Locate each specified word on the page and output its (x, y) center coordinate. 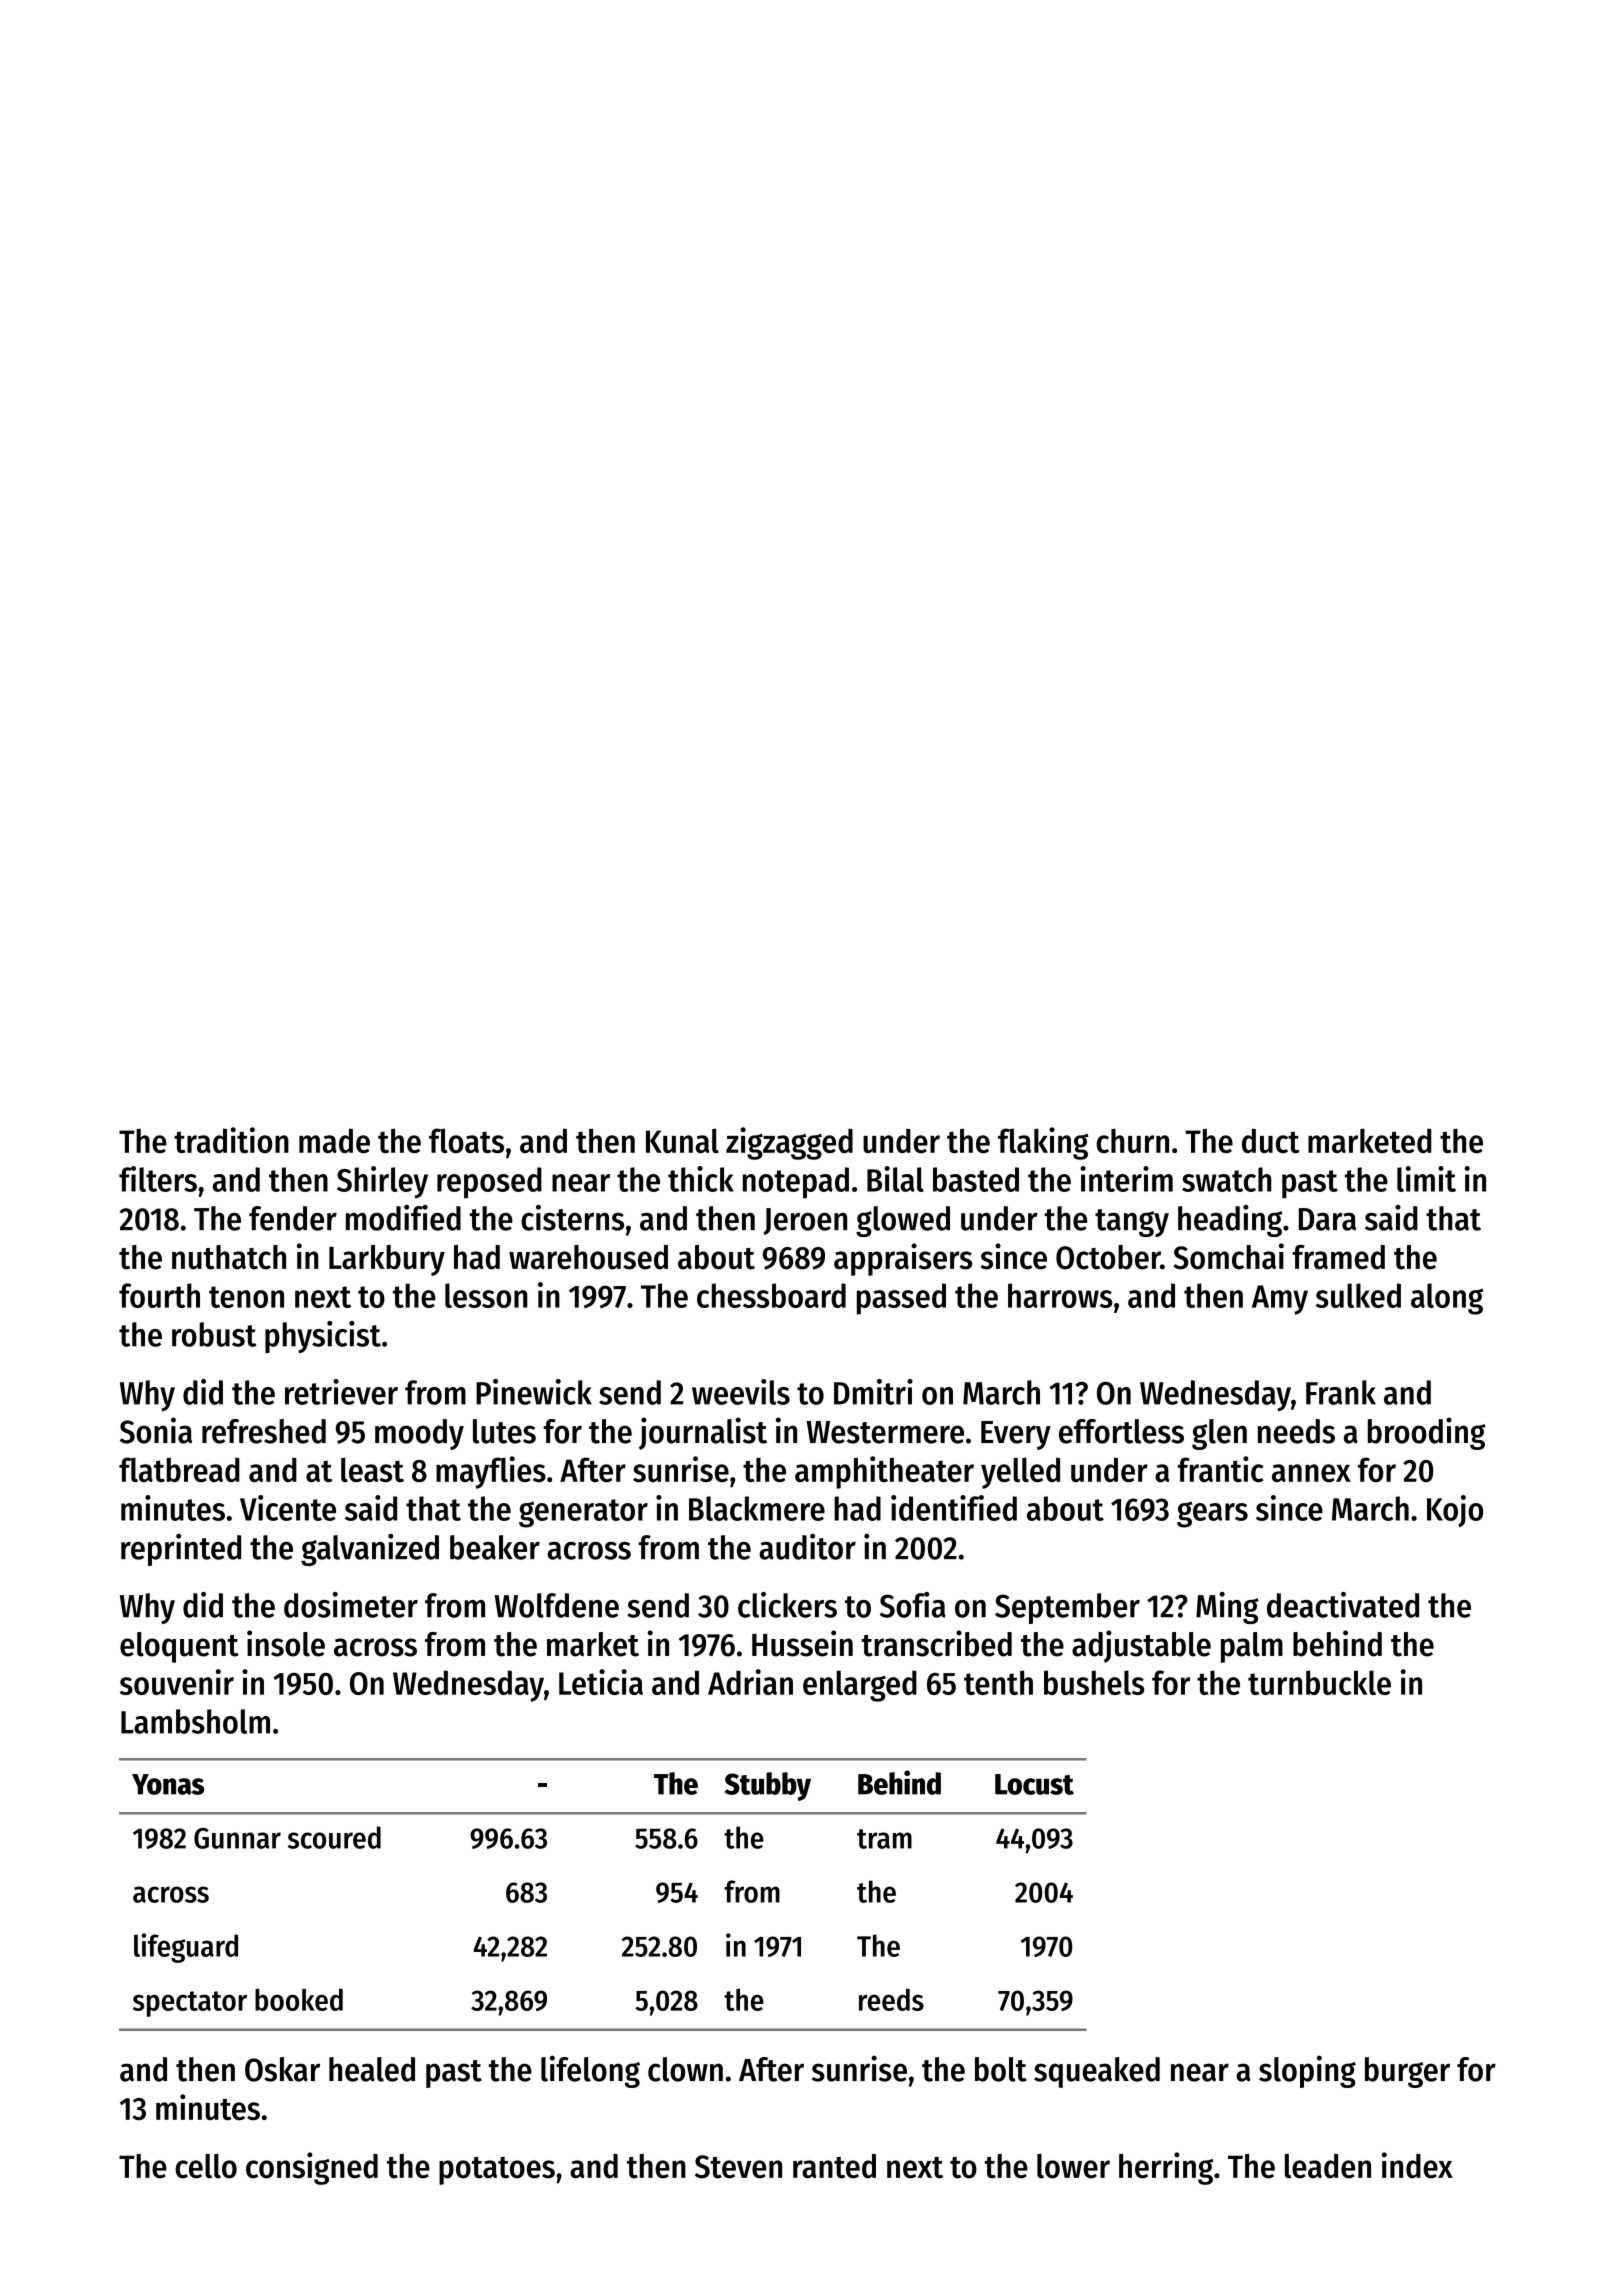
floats (466, 1140)
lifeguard (186, 1948)
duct (1271, 1140)
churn (1133, 1141)
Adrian (750, 1682)
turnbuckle (1319, 1682)
